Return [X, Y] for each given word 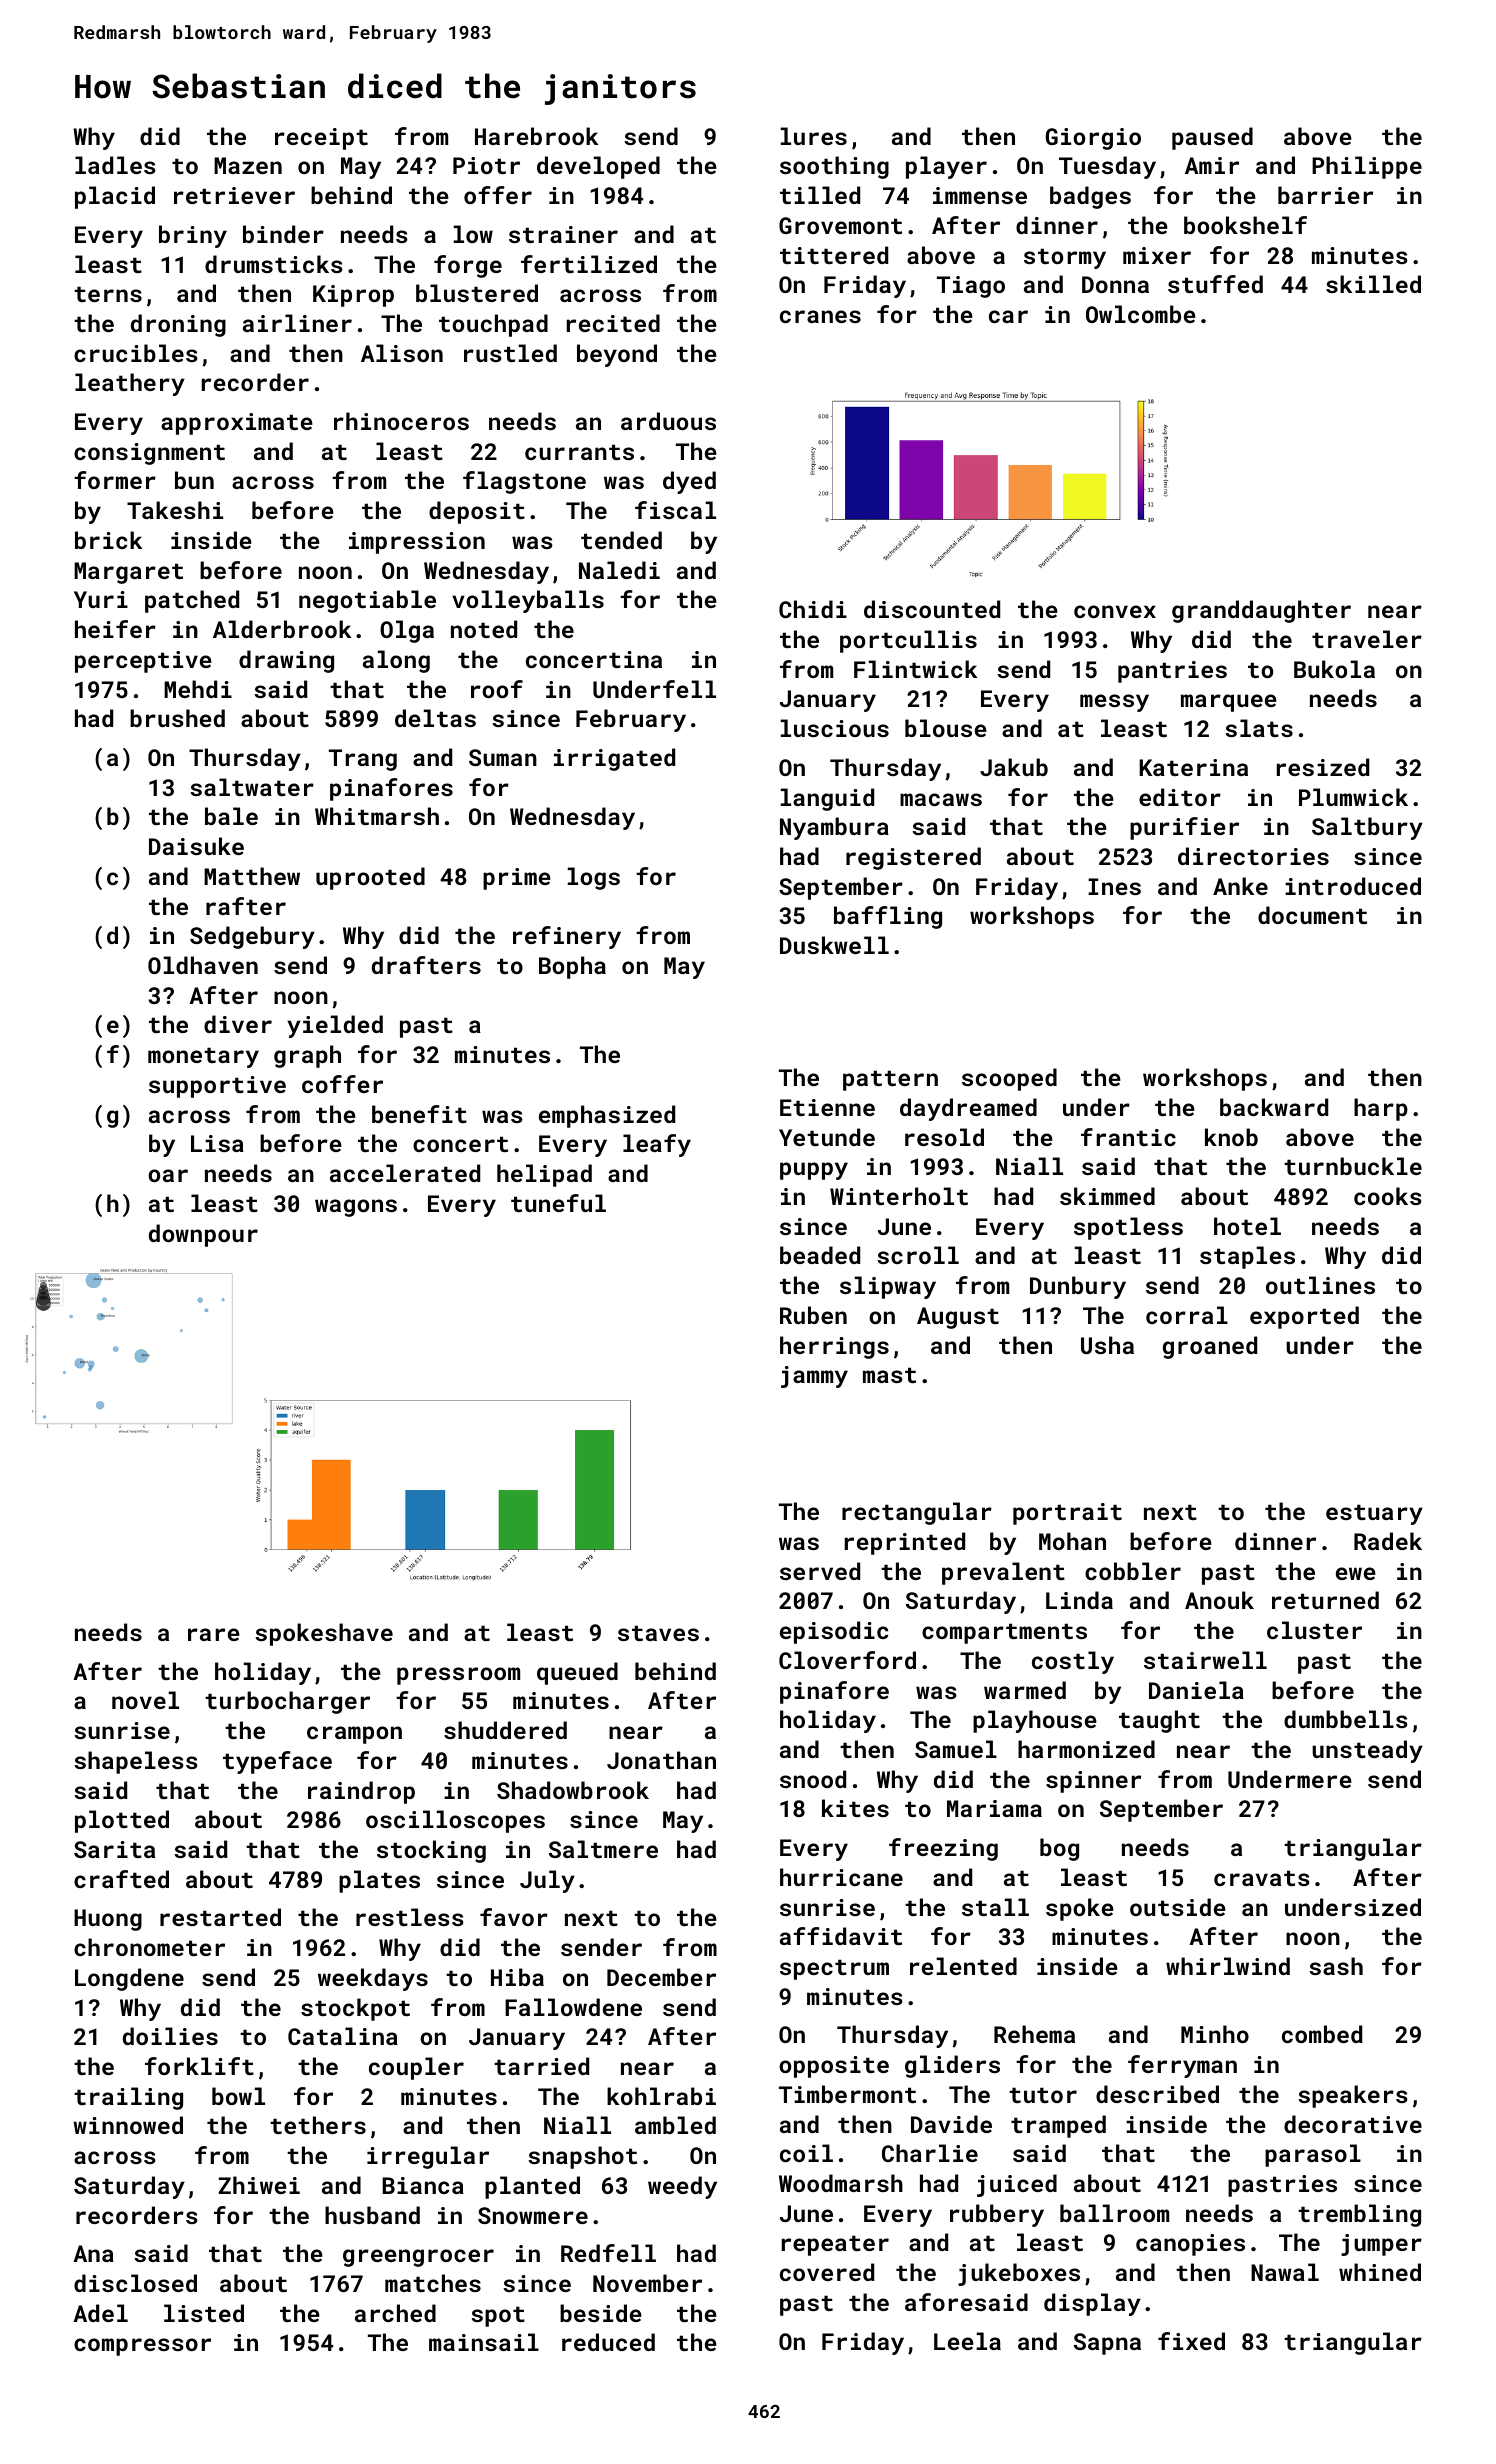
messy [1114, 703]
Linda [1079, 1600]
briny [193, 236]
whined [1380, 2272]
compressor [142, 2347]
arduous [668, 421]
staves [658, 1633]
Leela [967, 2341]
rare [214, 1634]
